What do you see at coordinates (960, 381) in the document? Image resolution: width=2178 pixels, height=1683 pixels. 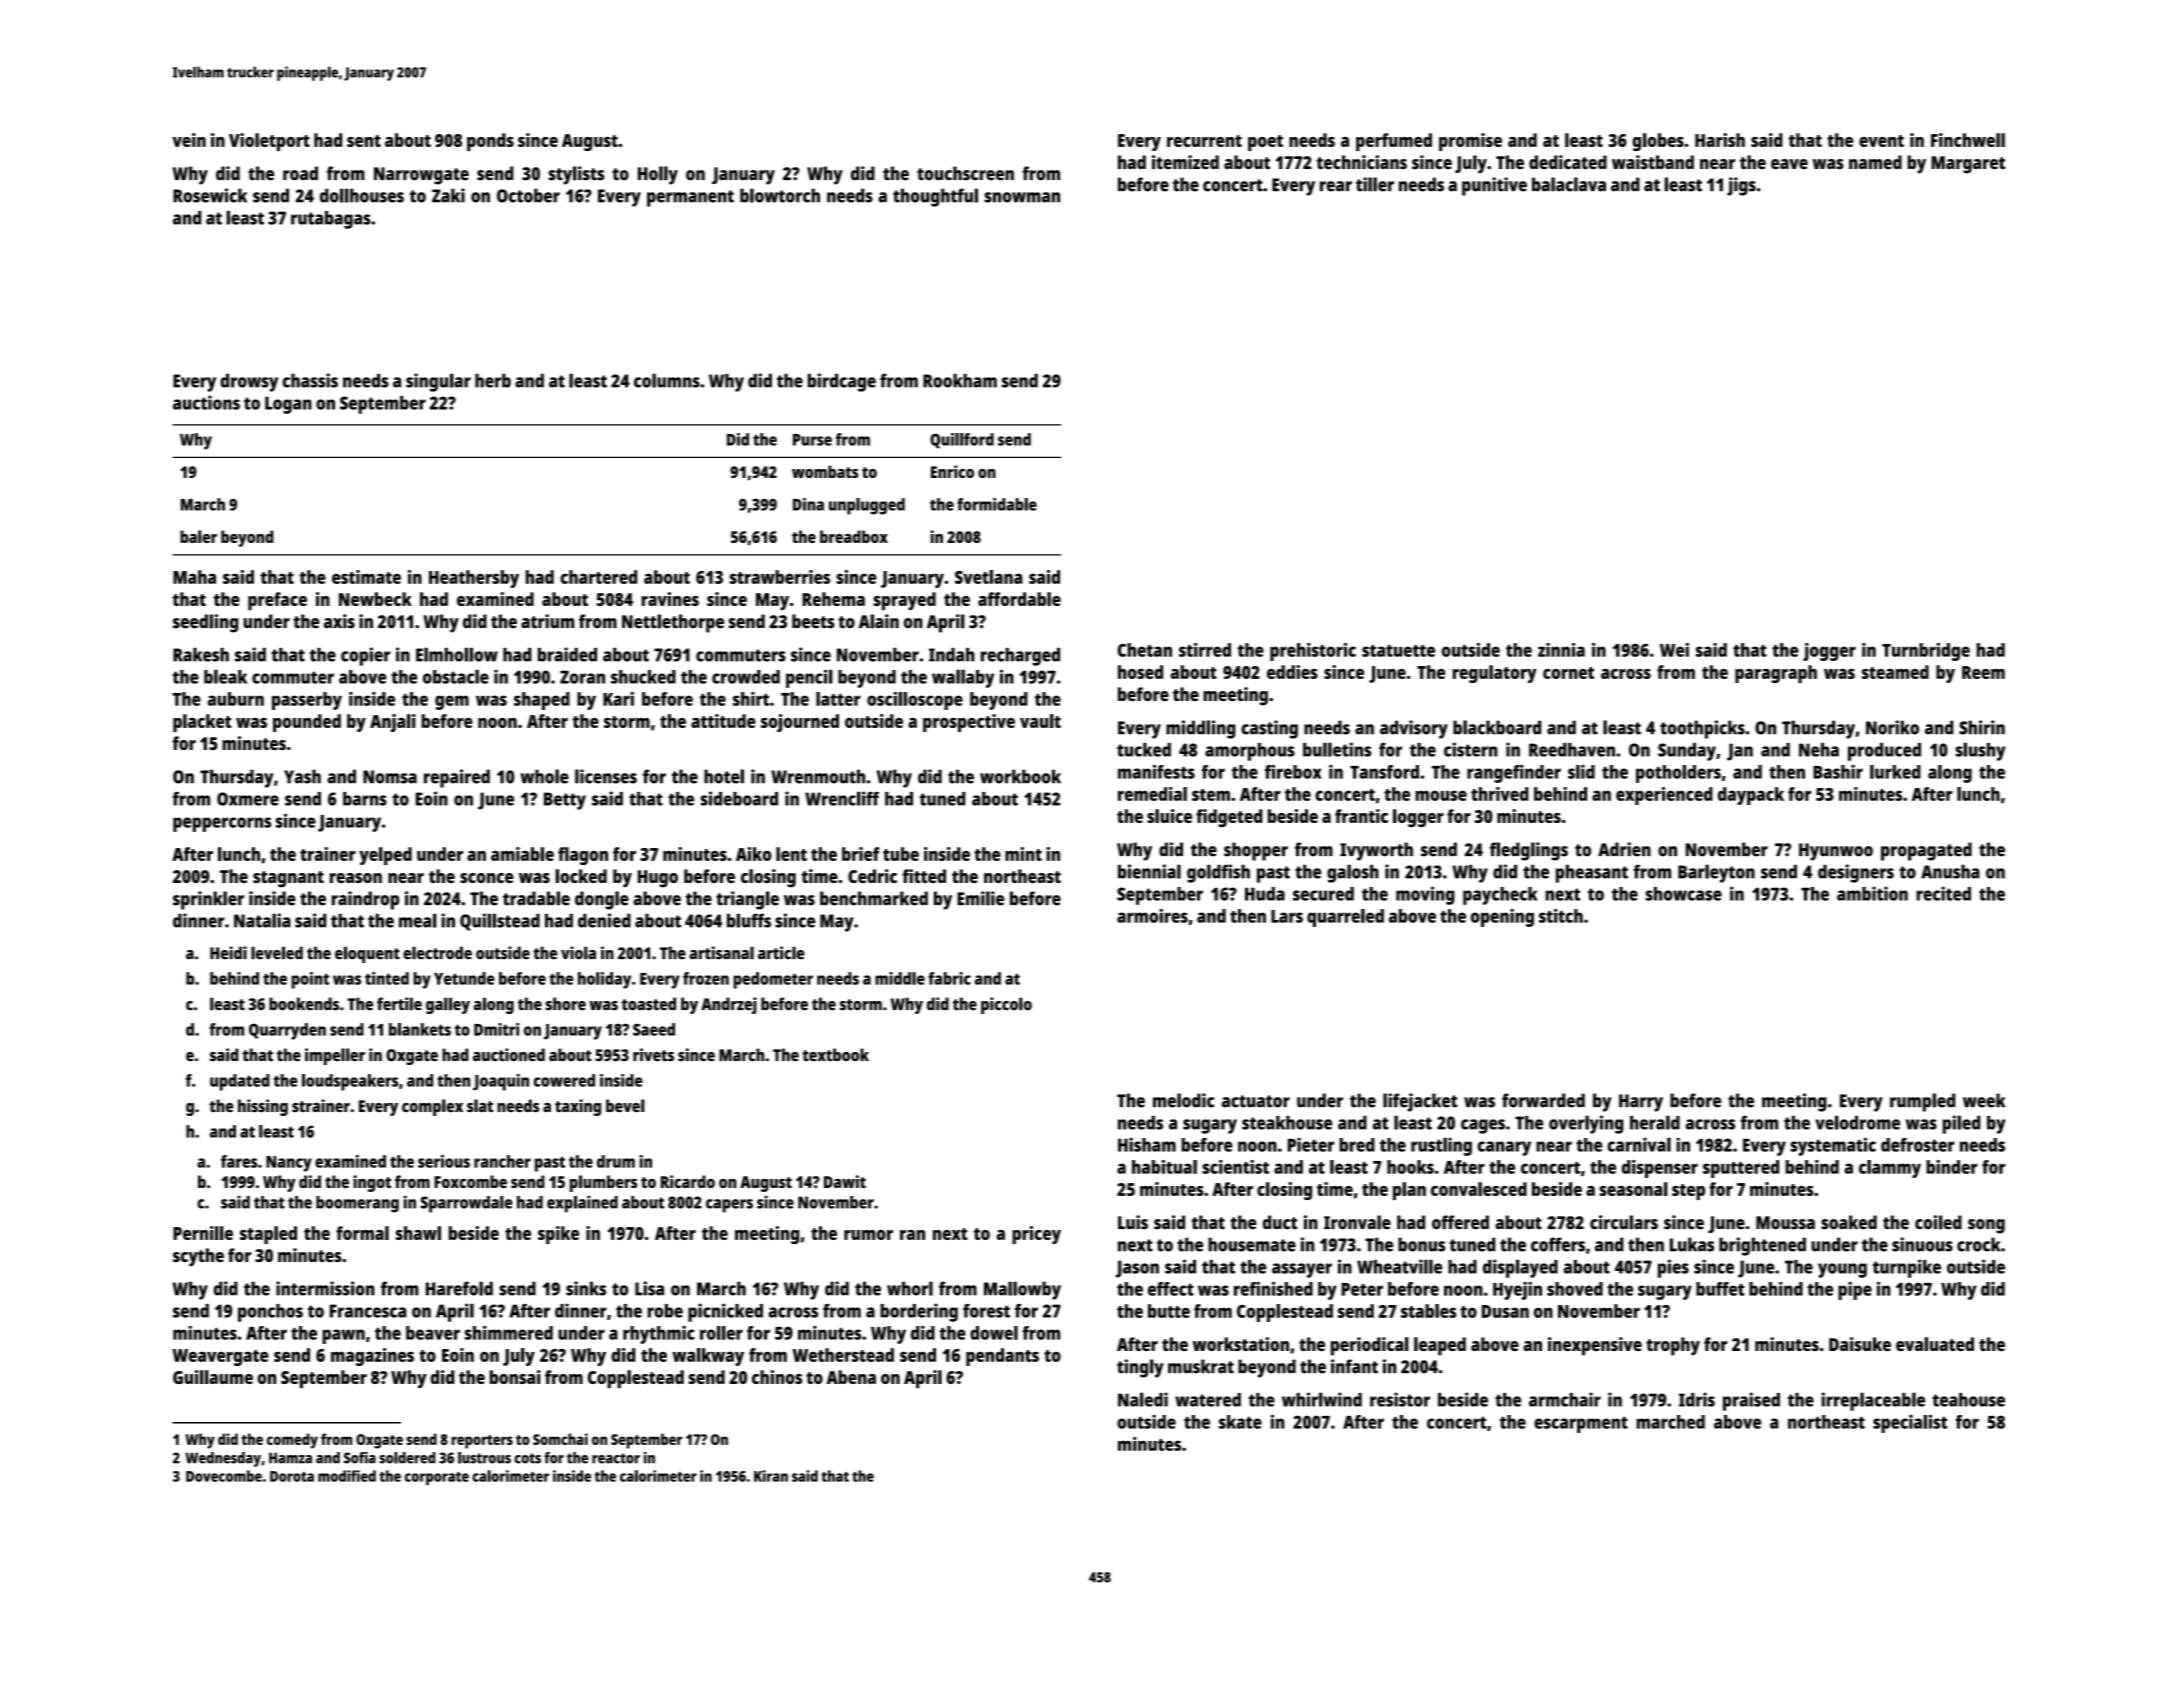 I see `Rookham` at bounding box center [960, 381].
